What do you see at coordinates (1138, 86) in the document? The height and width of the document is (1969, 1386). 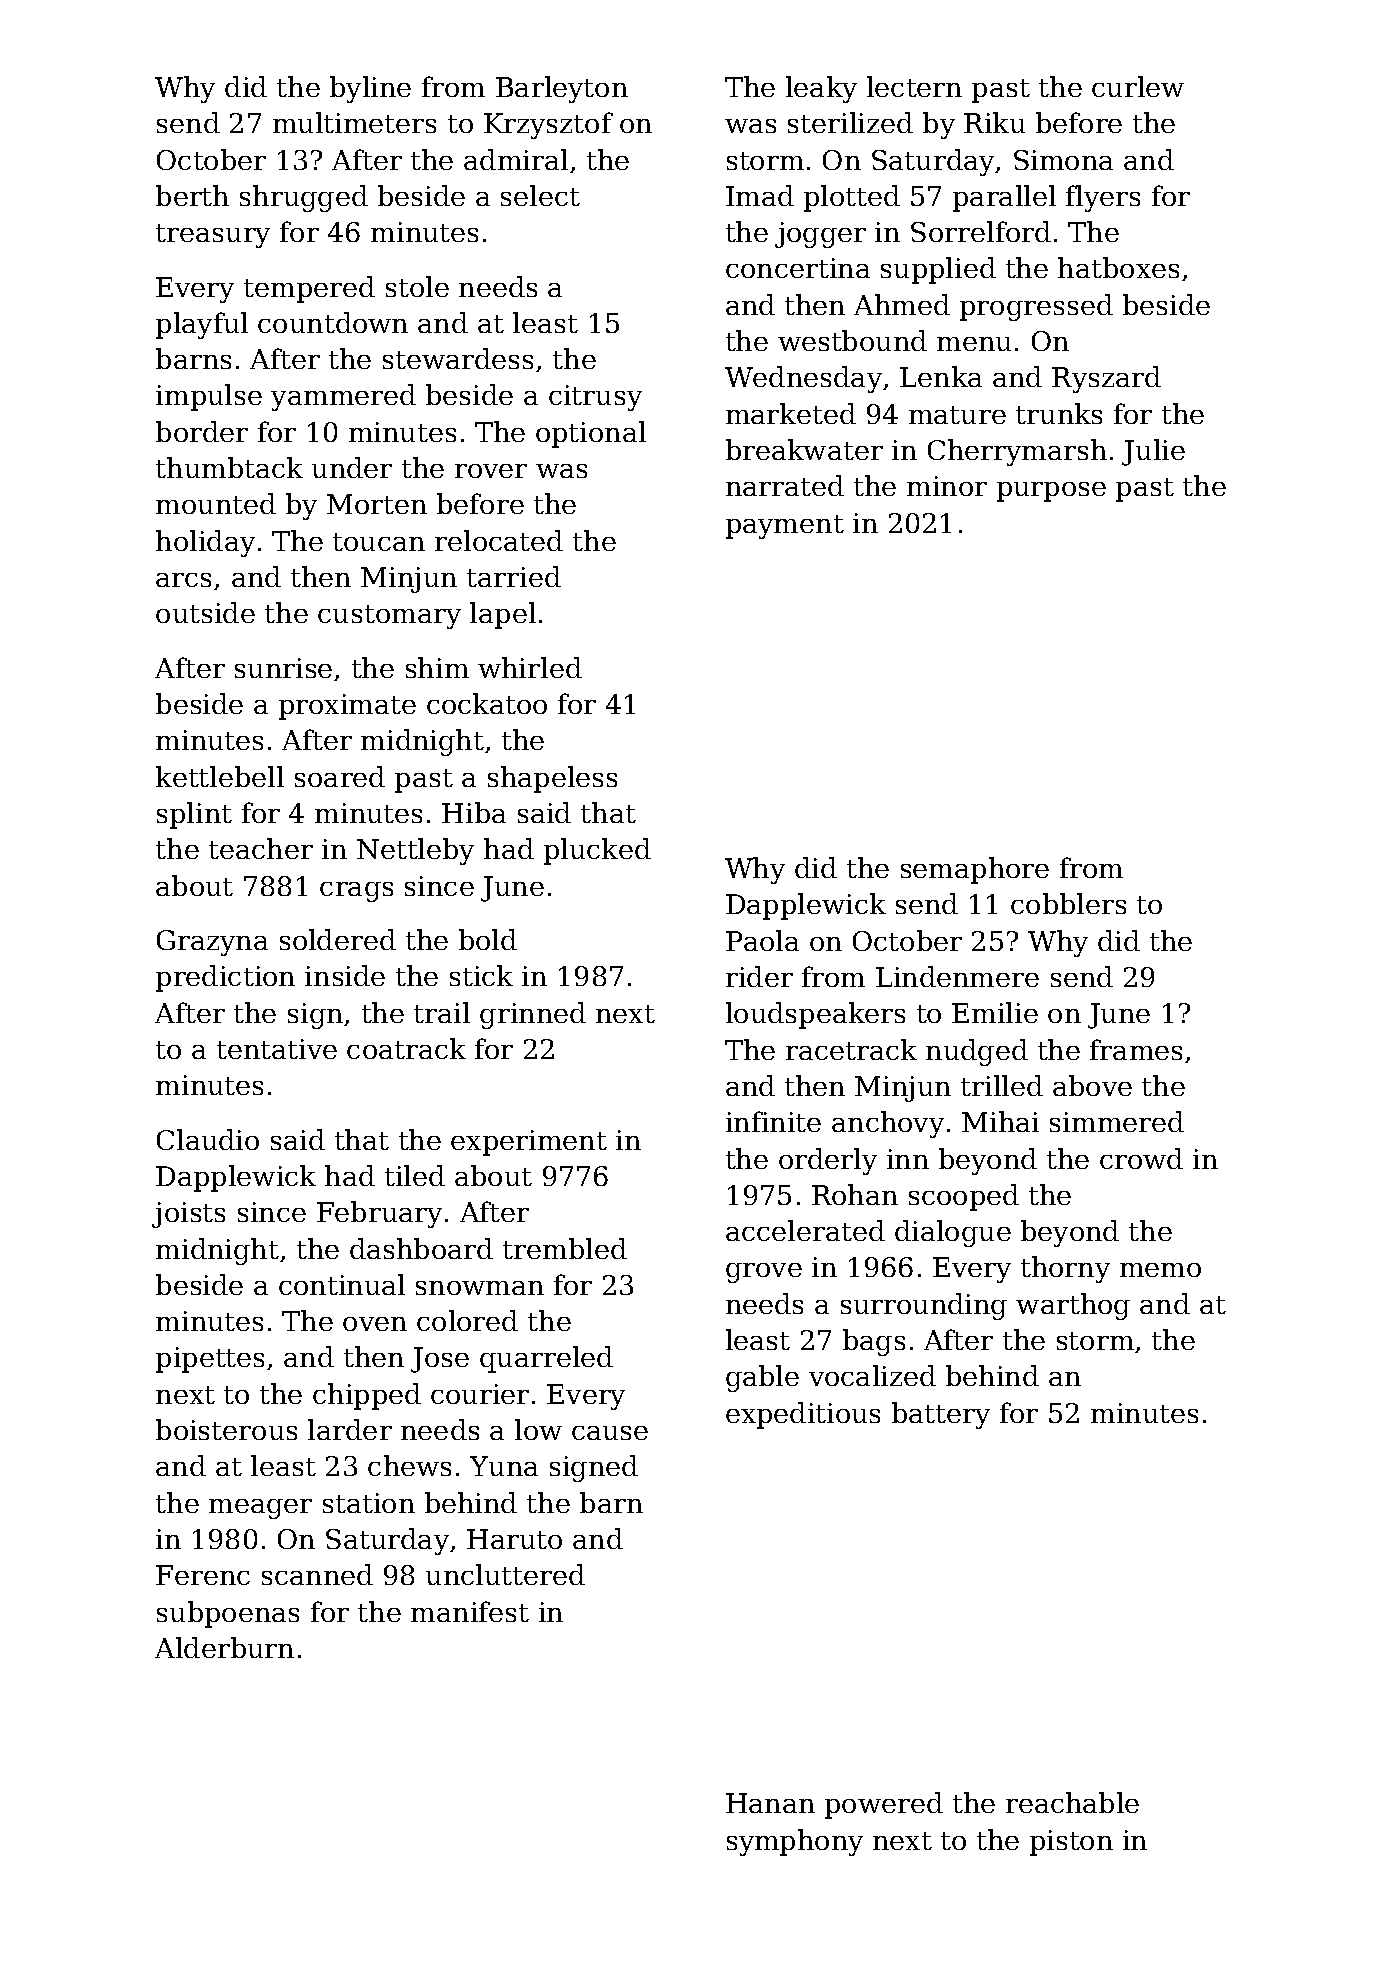 I see `curlew` at bounding box center [1138, 86].
